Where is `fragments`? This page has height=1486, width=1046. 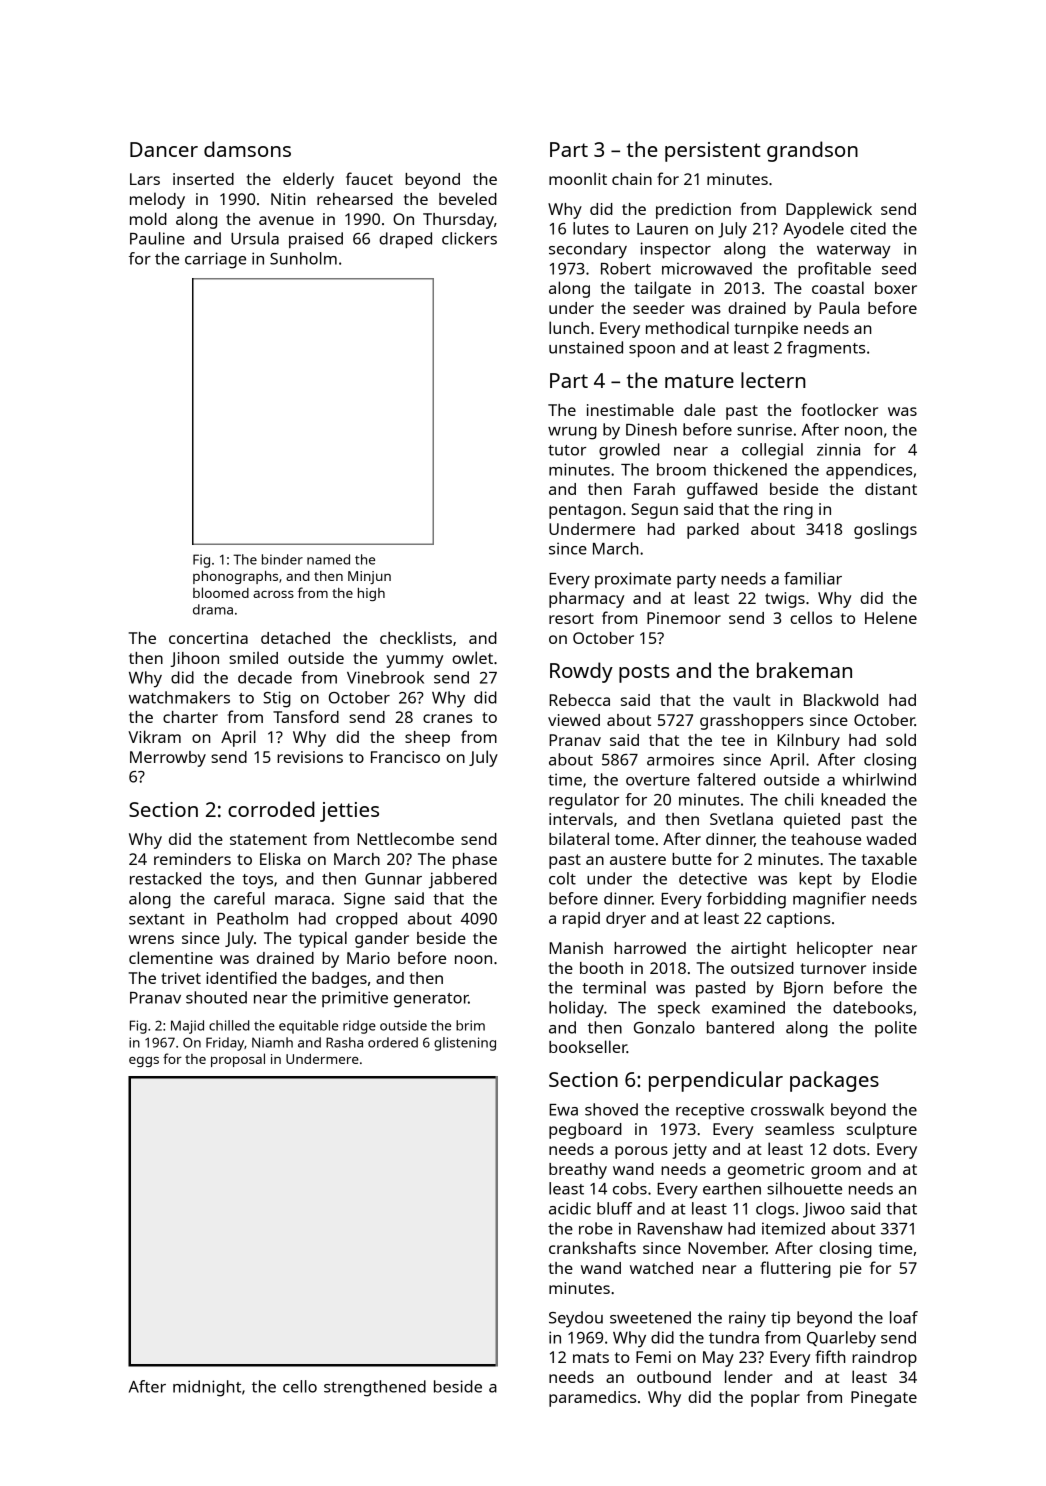
fragments is located at coordinates (826, 349).
